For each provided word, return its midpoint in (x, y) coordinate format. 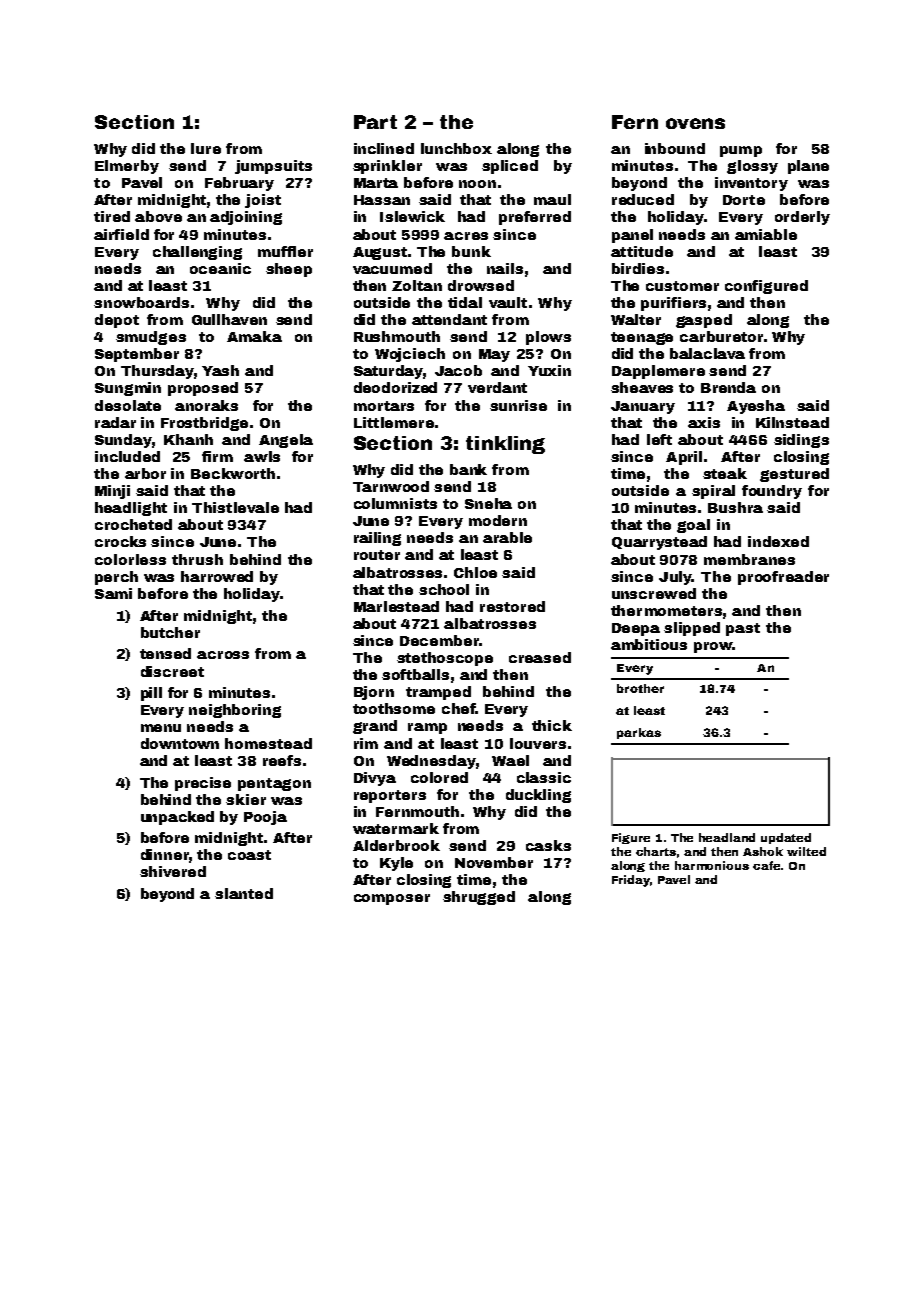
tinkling (505, 445)
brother (640, 688)
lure (206, 148)
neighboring (235, 711)
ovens (695, 123)
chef (458, 708)
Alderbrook (396, 845)
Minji (112, 492)
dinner (165, 854)
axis (704, 422)
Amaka (254, 336)
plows (548, 338)
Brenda (728, 387)
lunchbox (456, 148)
